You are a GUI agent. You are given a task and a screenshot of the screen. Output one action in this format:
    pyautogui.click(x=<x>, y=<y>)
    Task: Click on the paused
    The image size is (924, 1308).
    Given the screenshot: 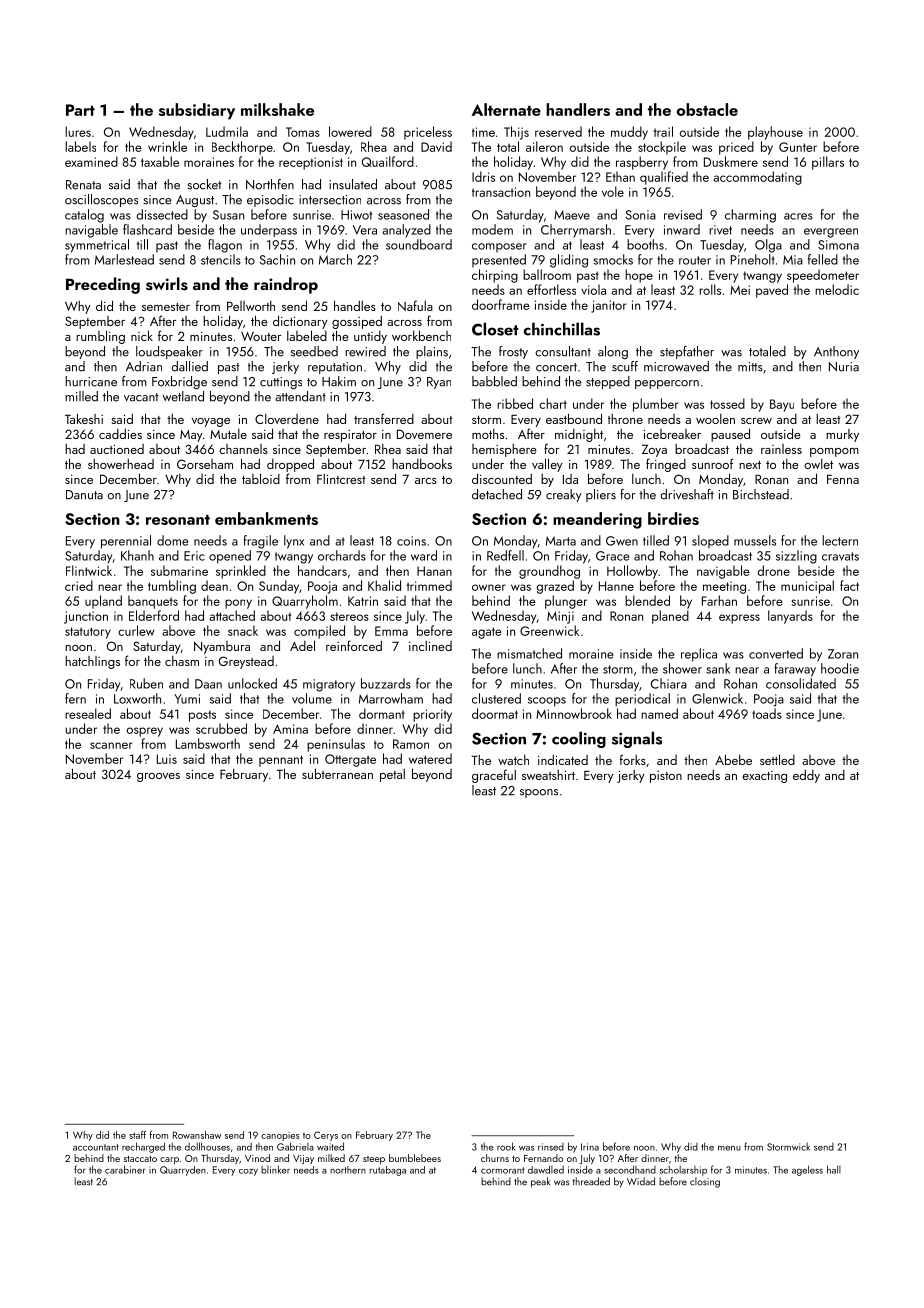 What is the action you would take?
    pyautogui.click(x=730, y=435)
